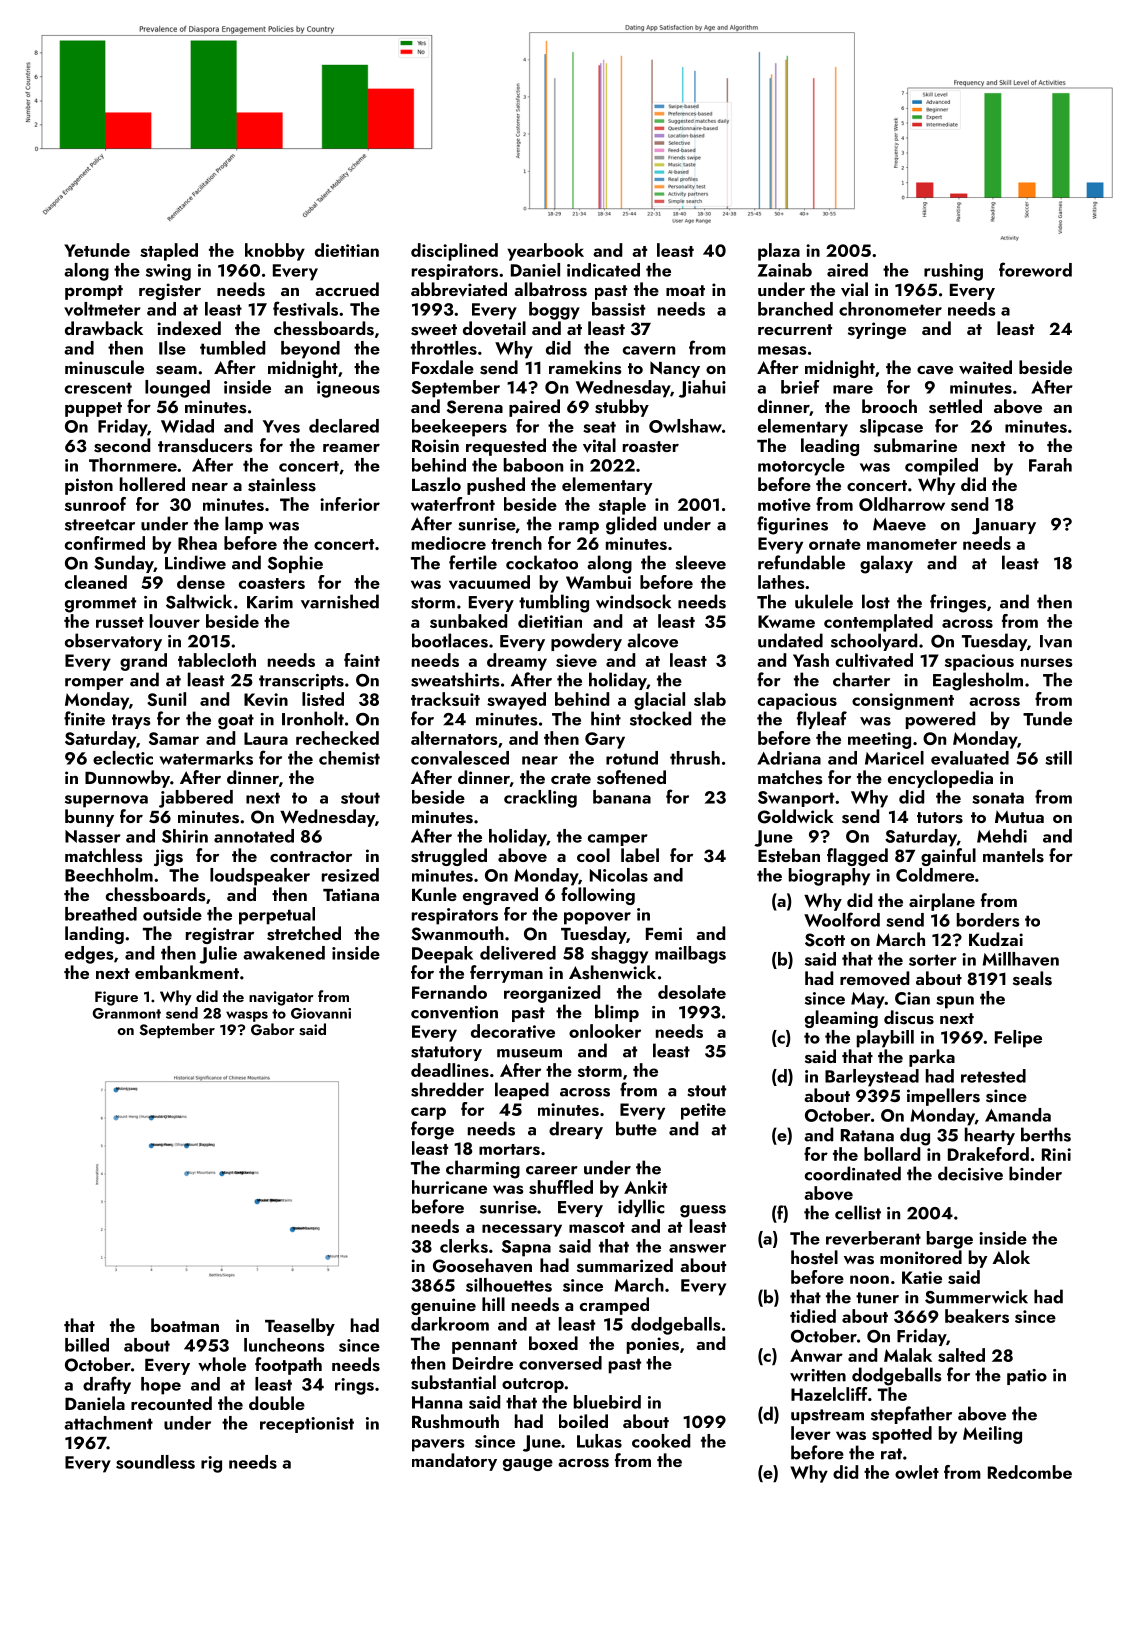  Describe the element at coordinates (795, 309) in the page. I see `branched` at that location.
